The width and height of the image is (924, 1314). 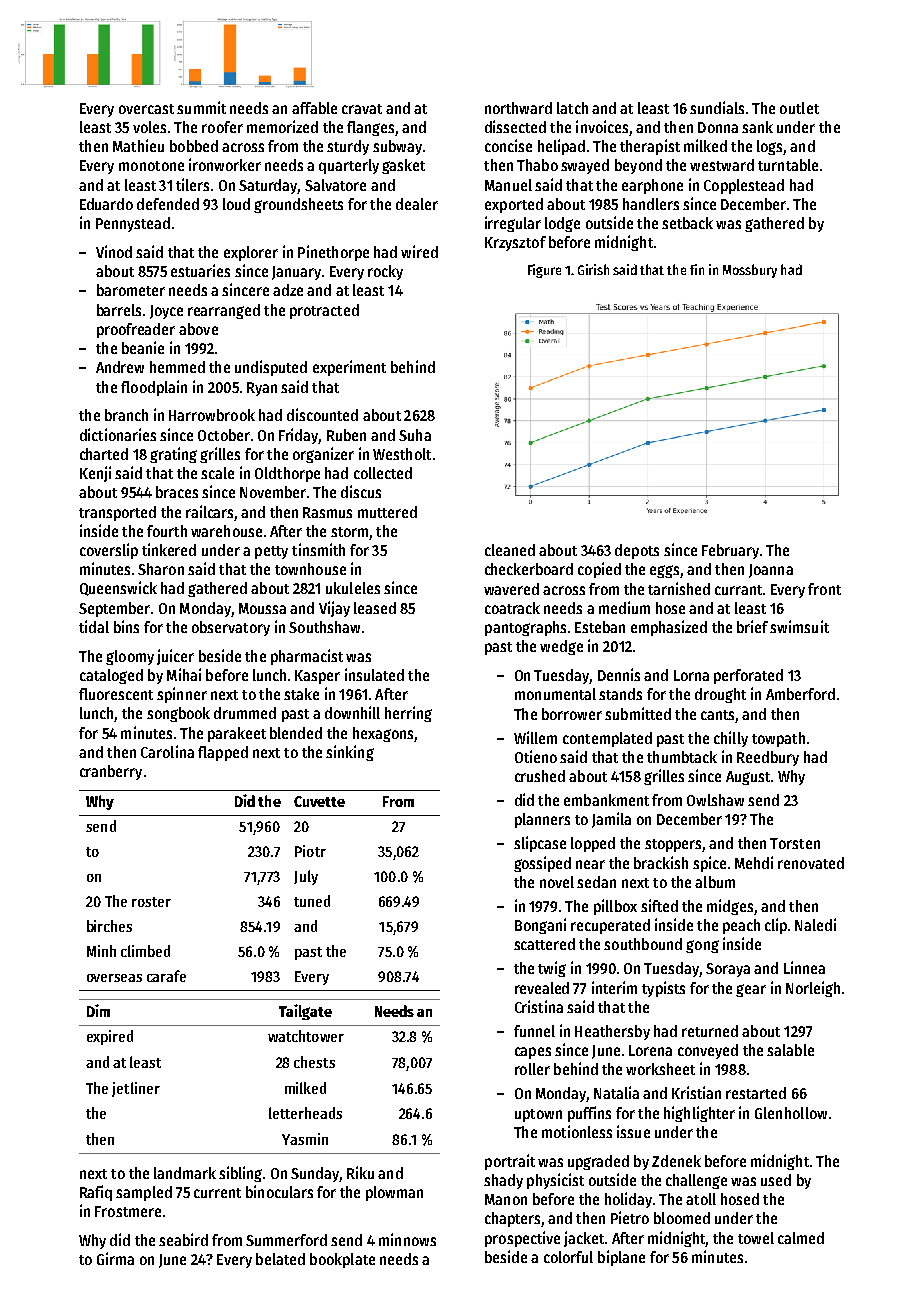 I want to click on Joanna, so click(x=771, y=571).
